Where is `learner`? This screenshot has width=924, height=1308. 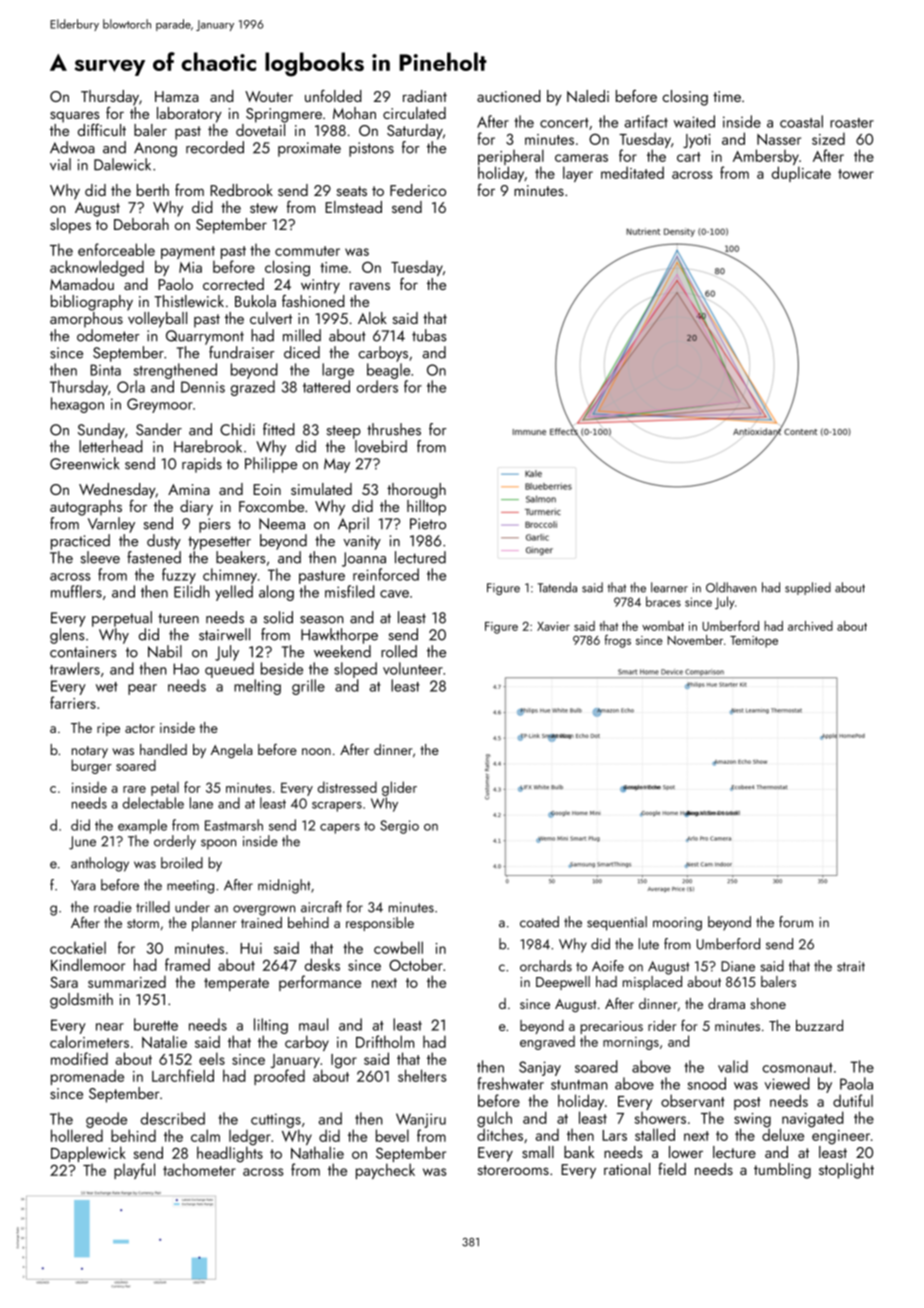
learner is located at coordinates (669, 587).
